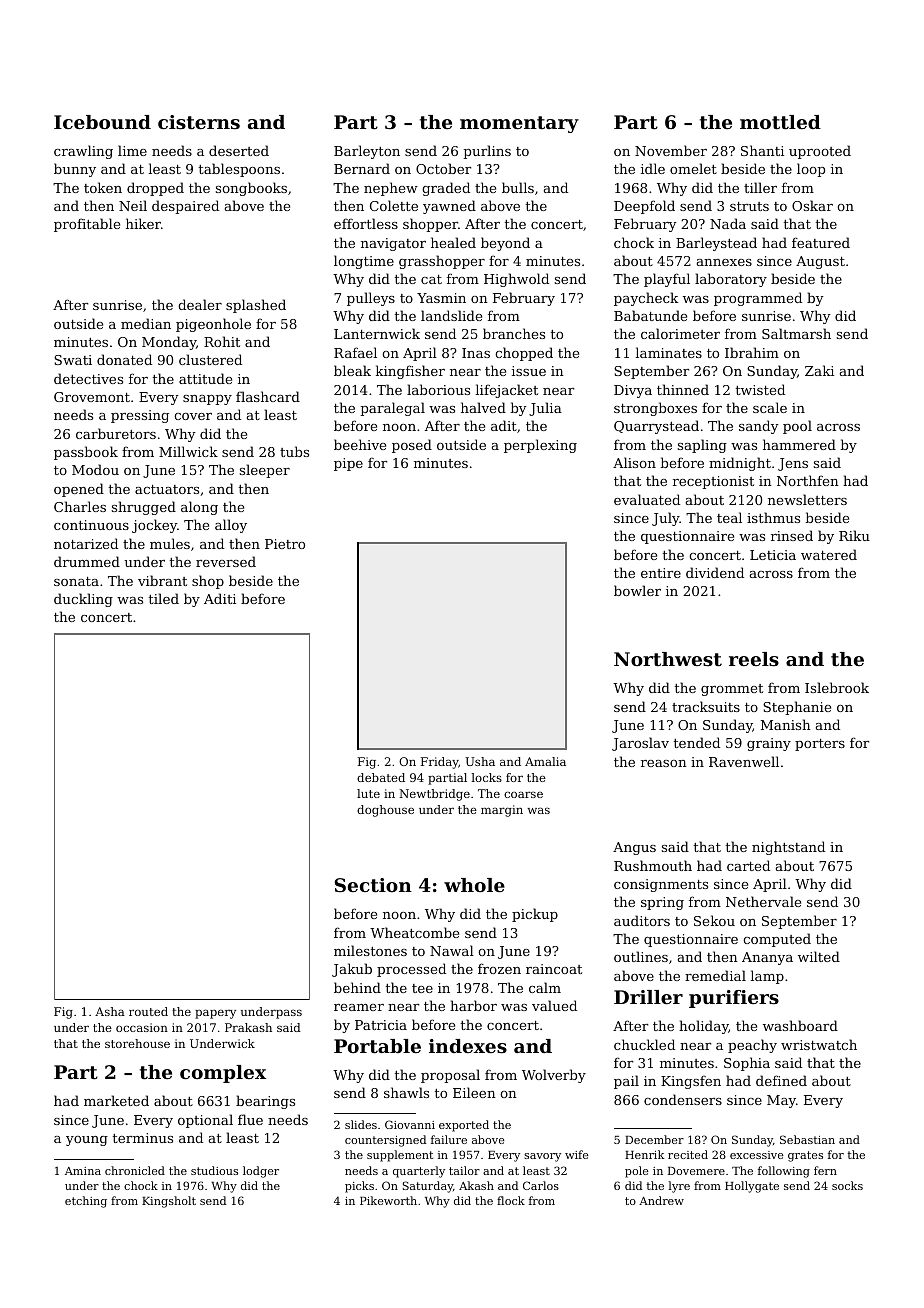 The width and height of the page is (924, 1308). What do you see at coordinates (847, 1185) in the page?
I see `socks` at bounding box center [847, 1185].
